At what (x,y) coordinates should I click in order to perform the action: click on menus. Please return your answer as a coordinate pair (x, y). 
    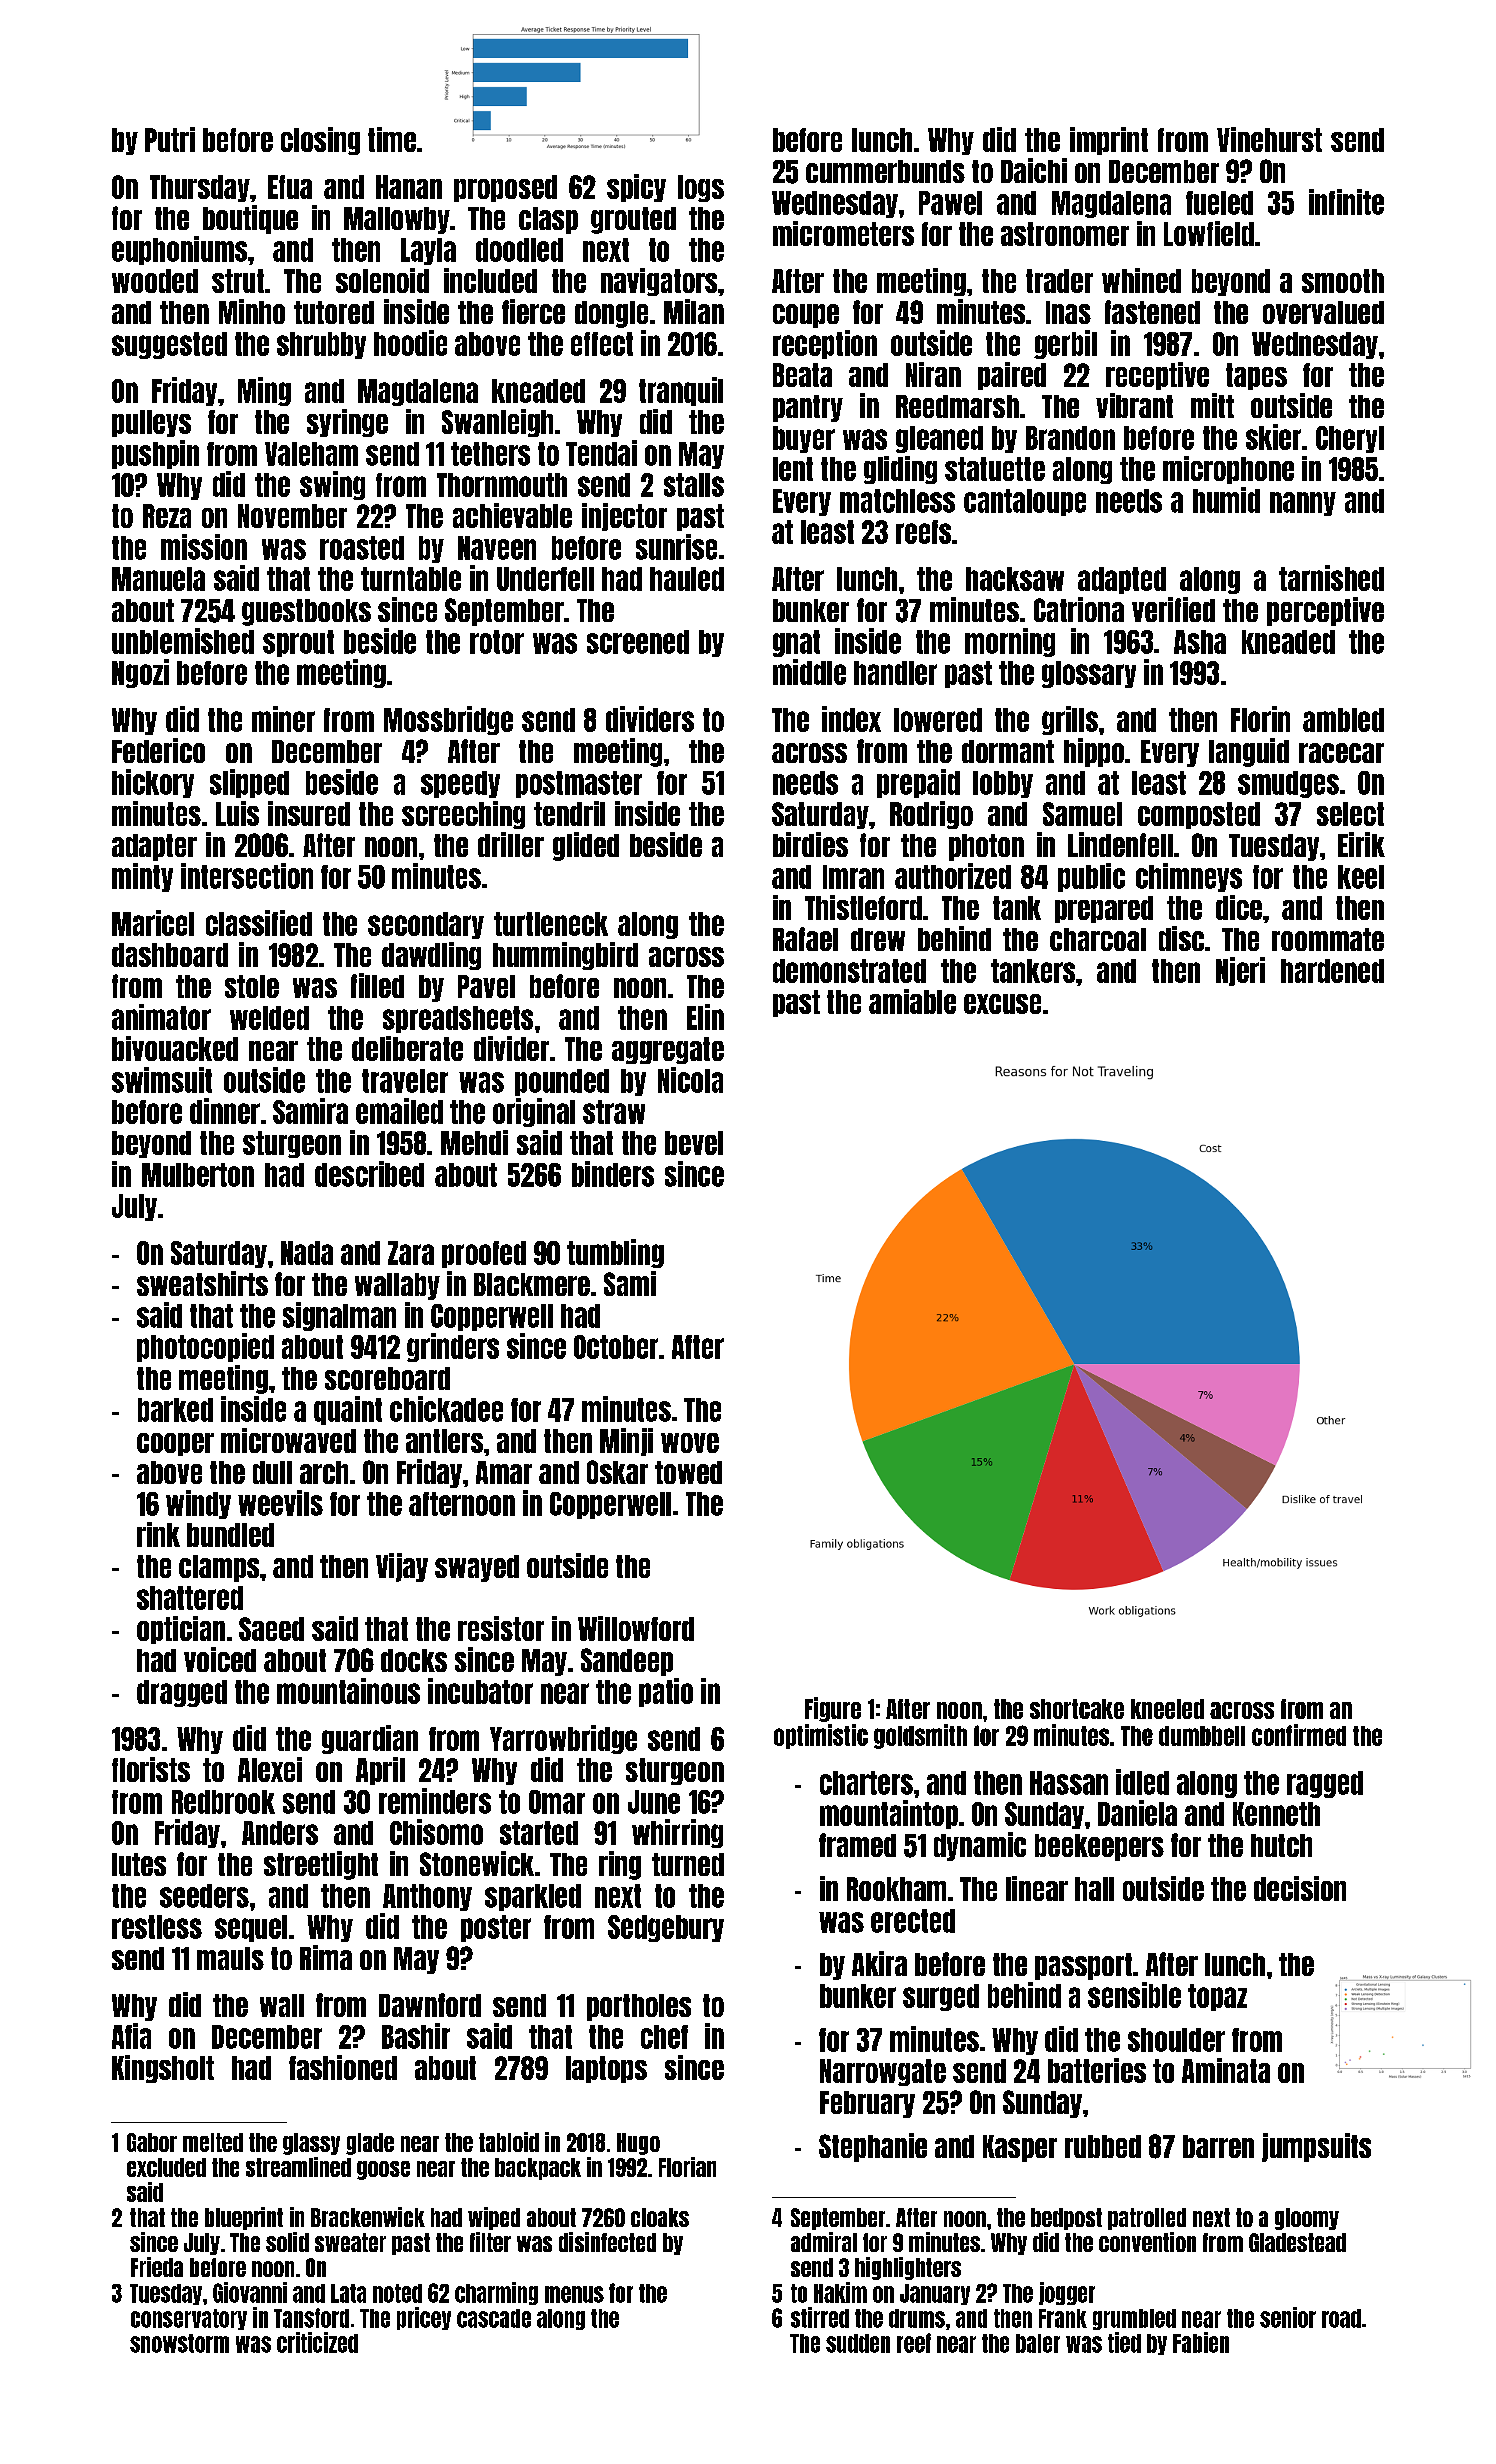
    Looking at the image, I should click on (574, 2294).
